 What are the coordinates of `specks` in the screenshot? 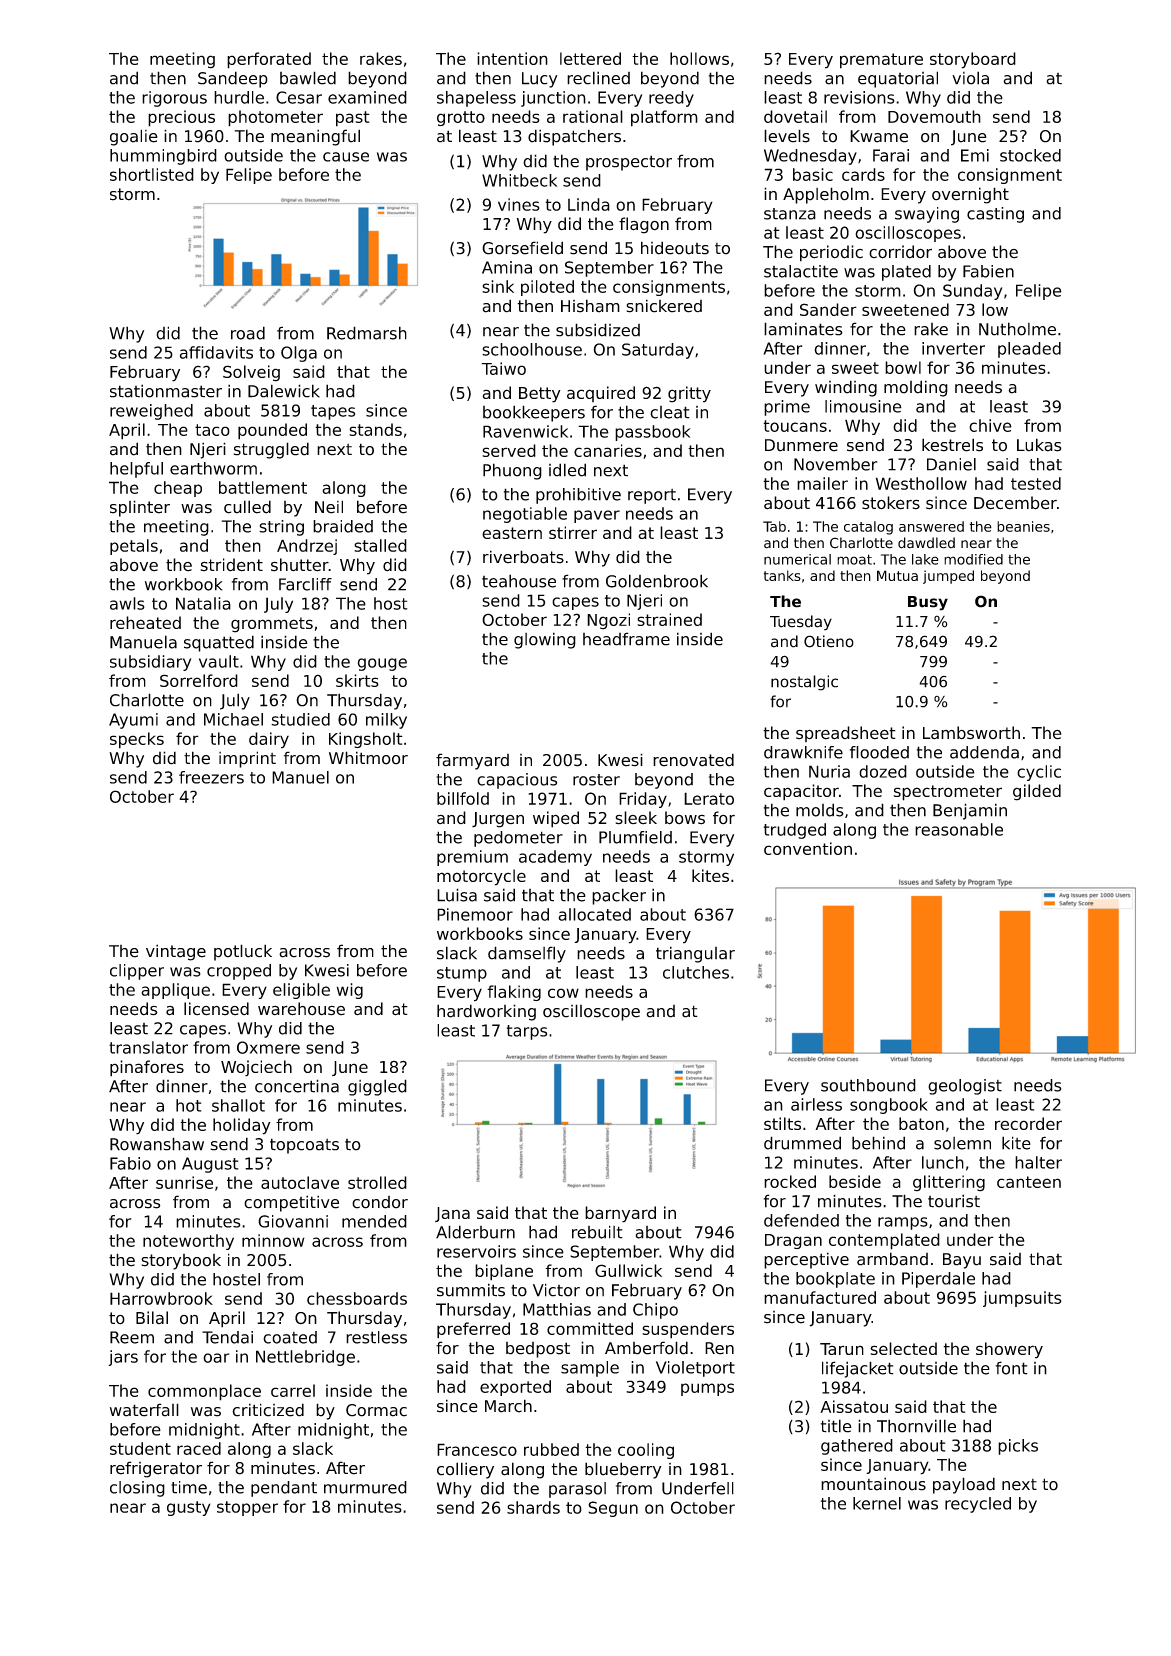 It's located at (137, 740).
